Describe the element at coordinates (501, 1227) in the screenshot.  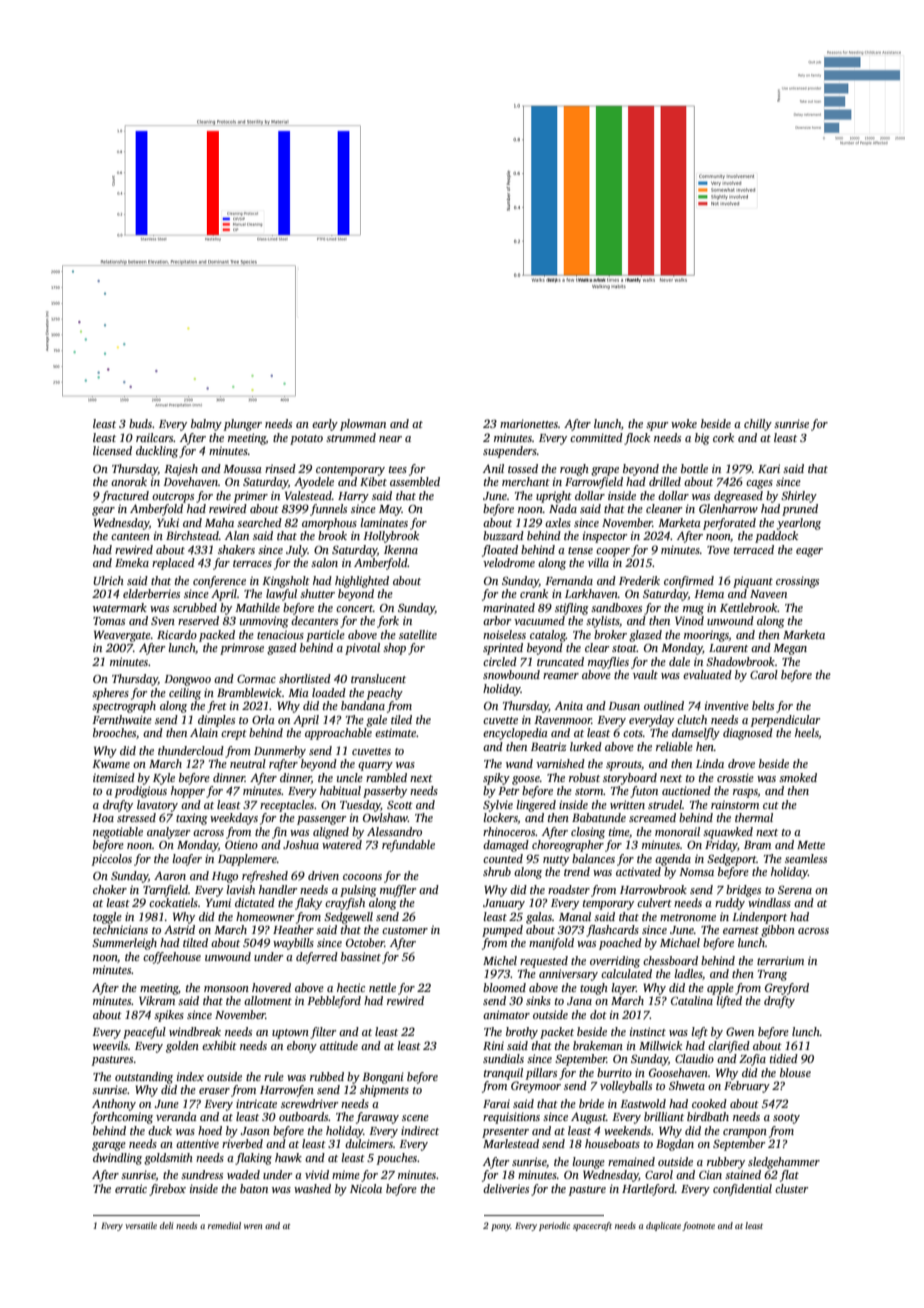
I see `pony` at that location.
